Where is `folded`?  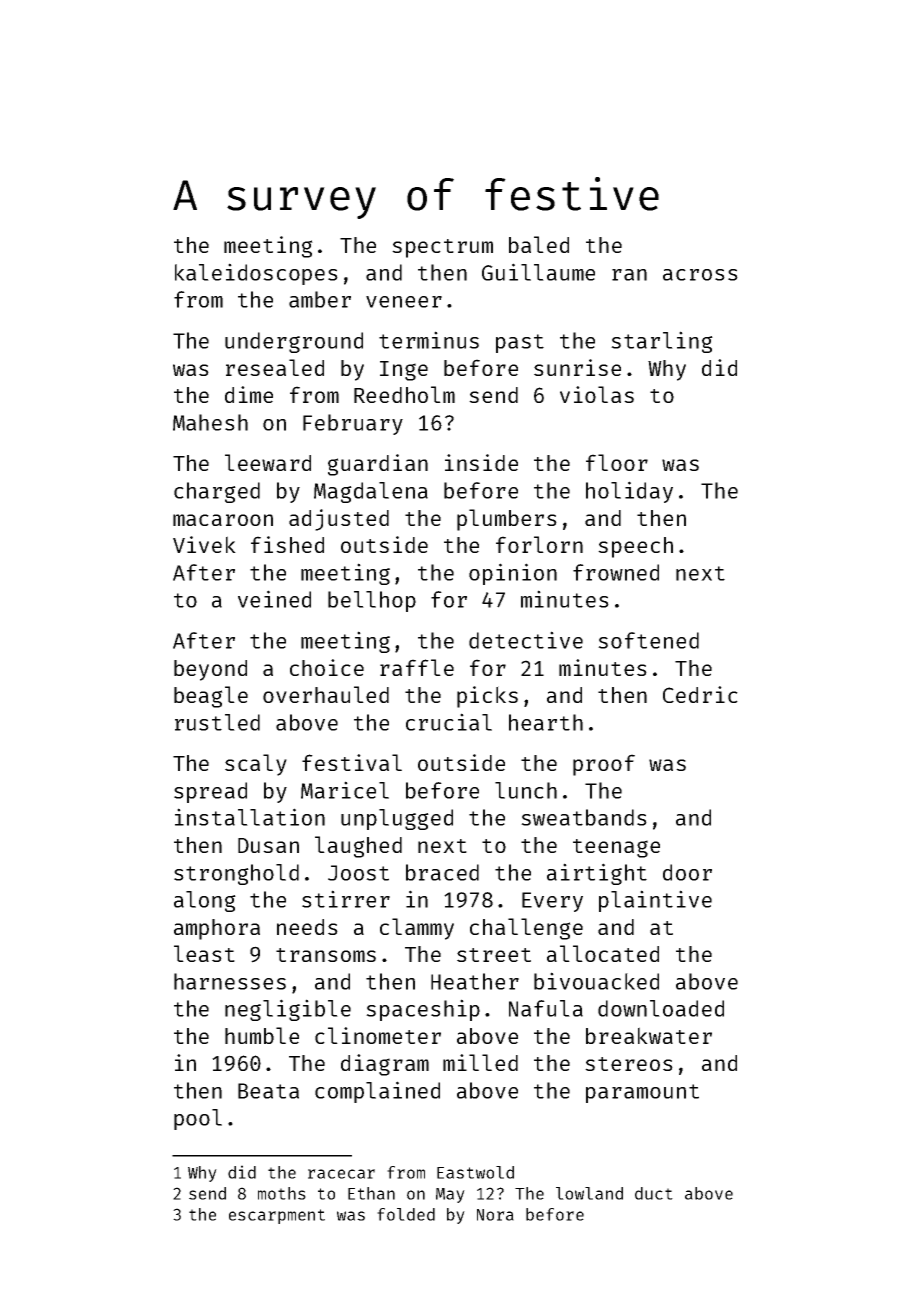 folded is located at coordinates (406, 1214).
